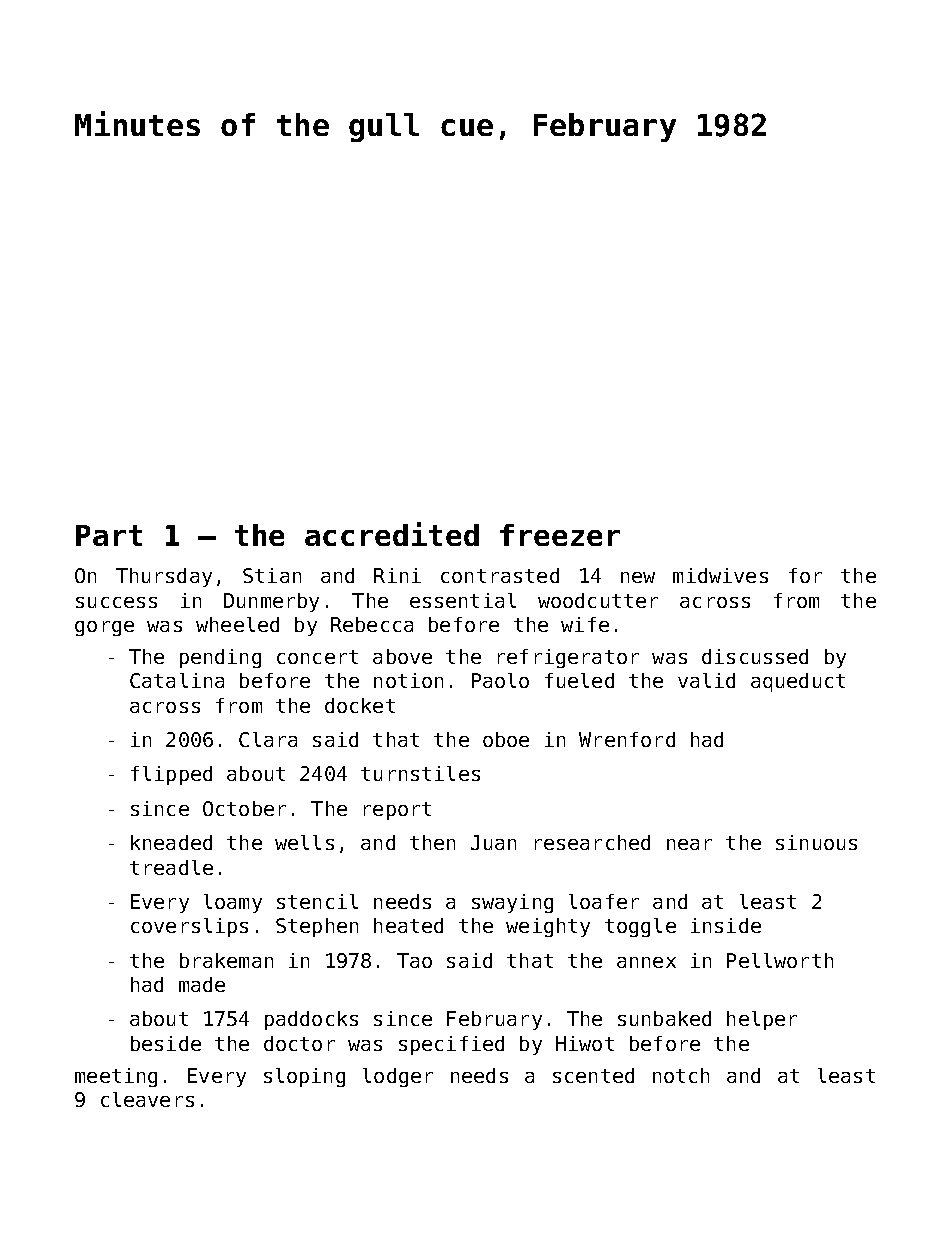  I want to click on scented, so click(593, 1075).
